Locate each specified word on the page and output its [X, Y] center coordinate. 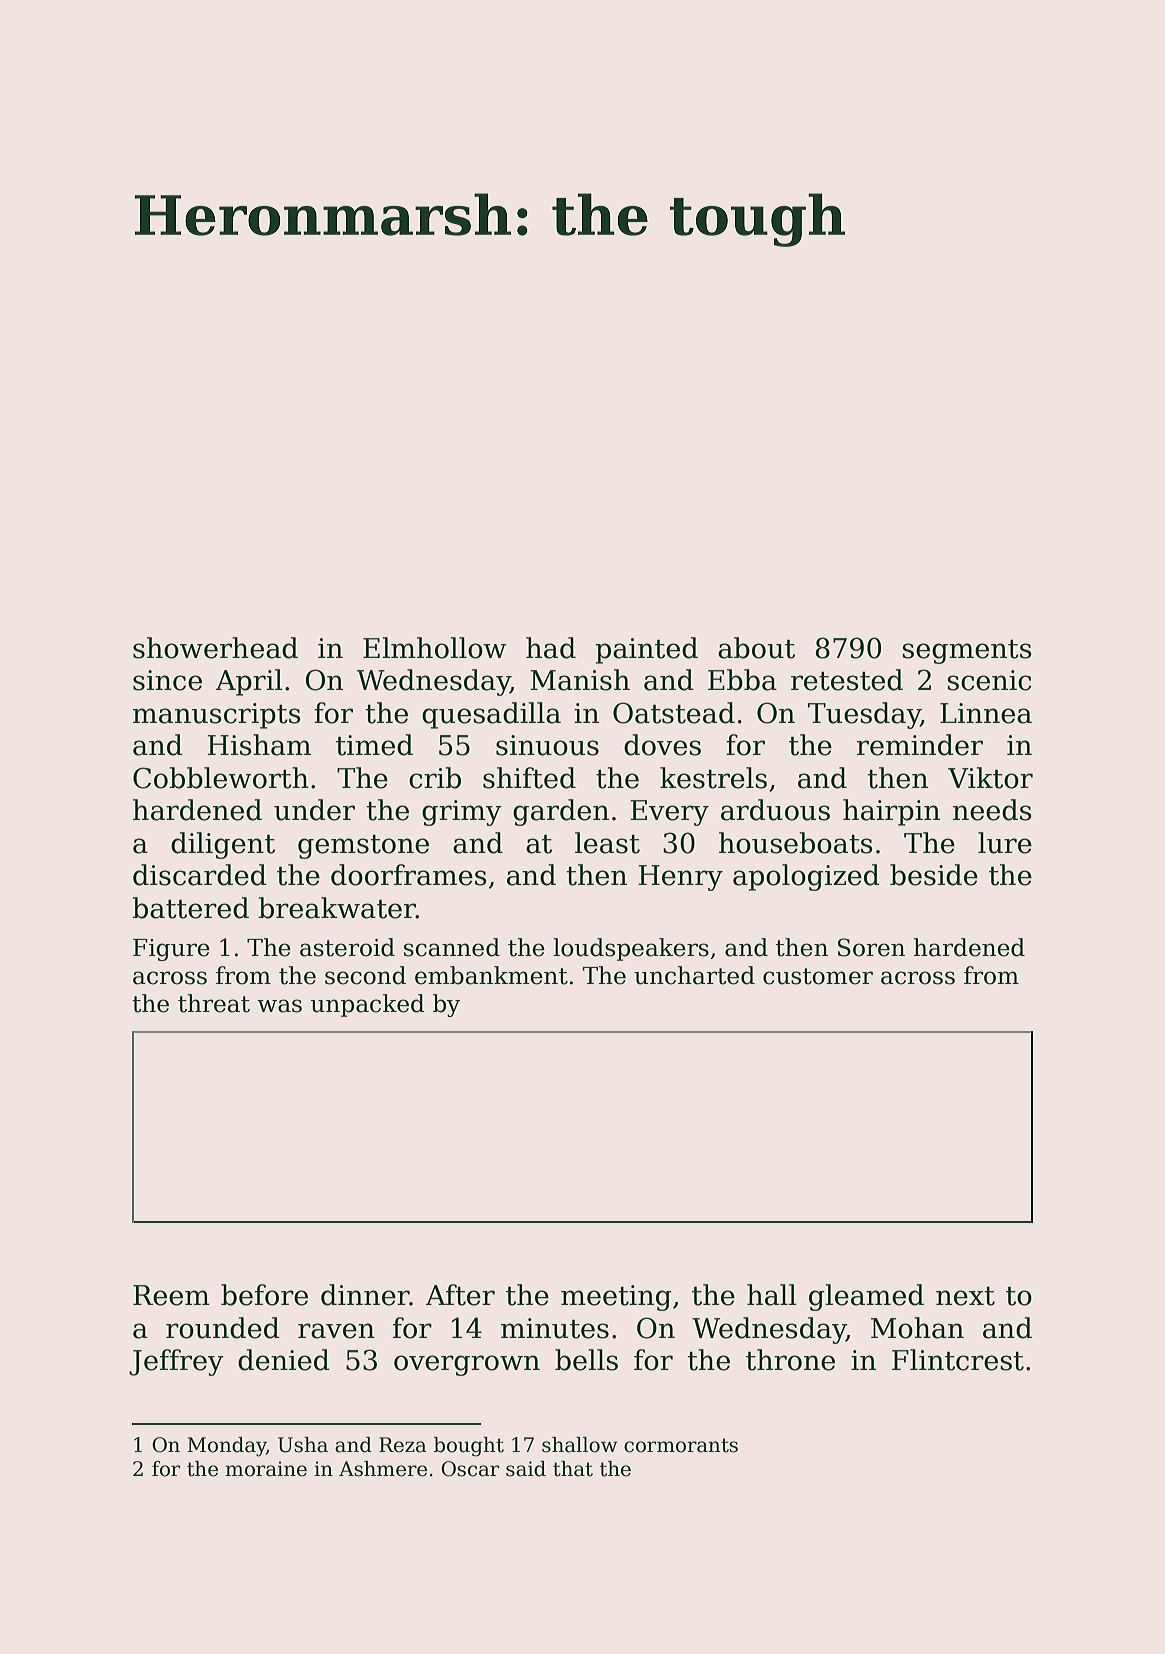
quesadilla [491, 715]
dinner [365, 1295]
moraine [266, 1469]
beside [934, 875]
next [965, 1296]
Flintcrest [958, 1360]
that [573, 1469]
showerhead [215, 648]
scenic [989, 680]
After [460, 1295]
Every [669, 813]
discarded [200, 875]
